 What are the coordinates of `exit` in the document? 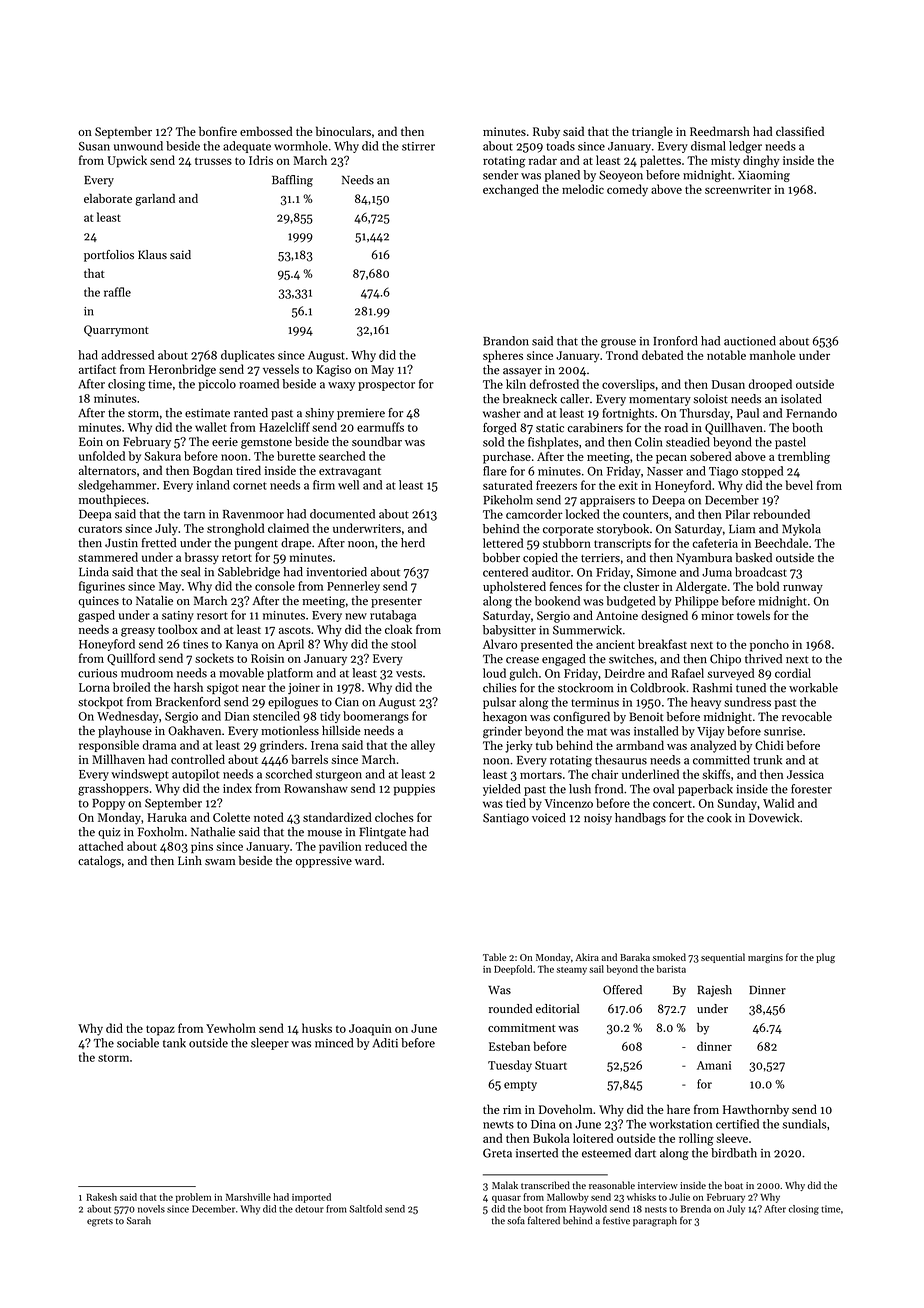 It's located at (628, 485).
